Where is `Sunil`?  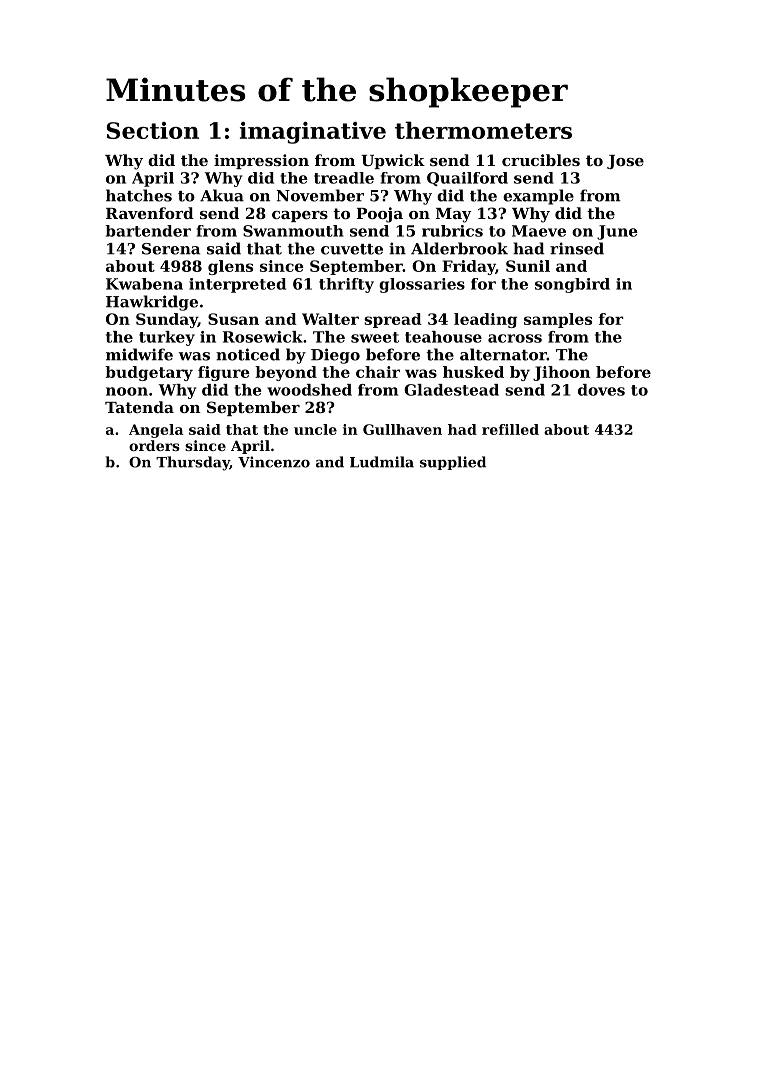
Sunil is located at coordinates (528, 266).
